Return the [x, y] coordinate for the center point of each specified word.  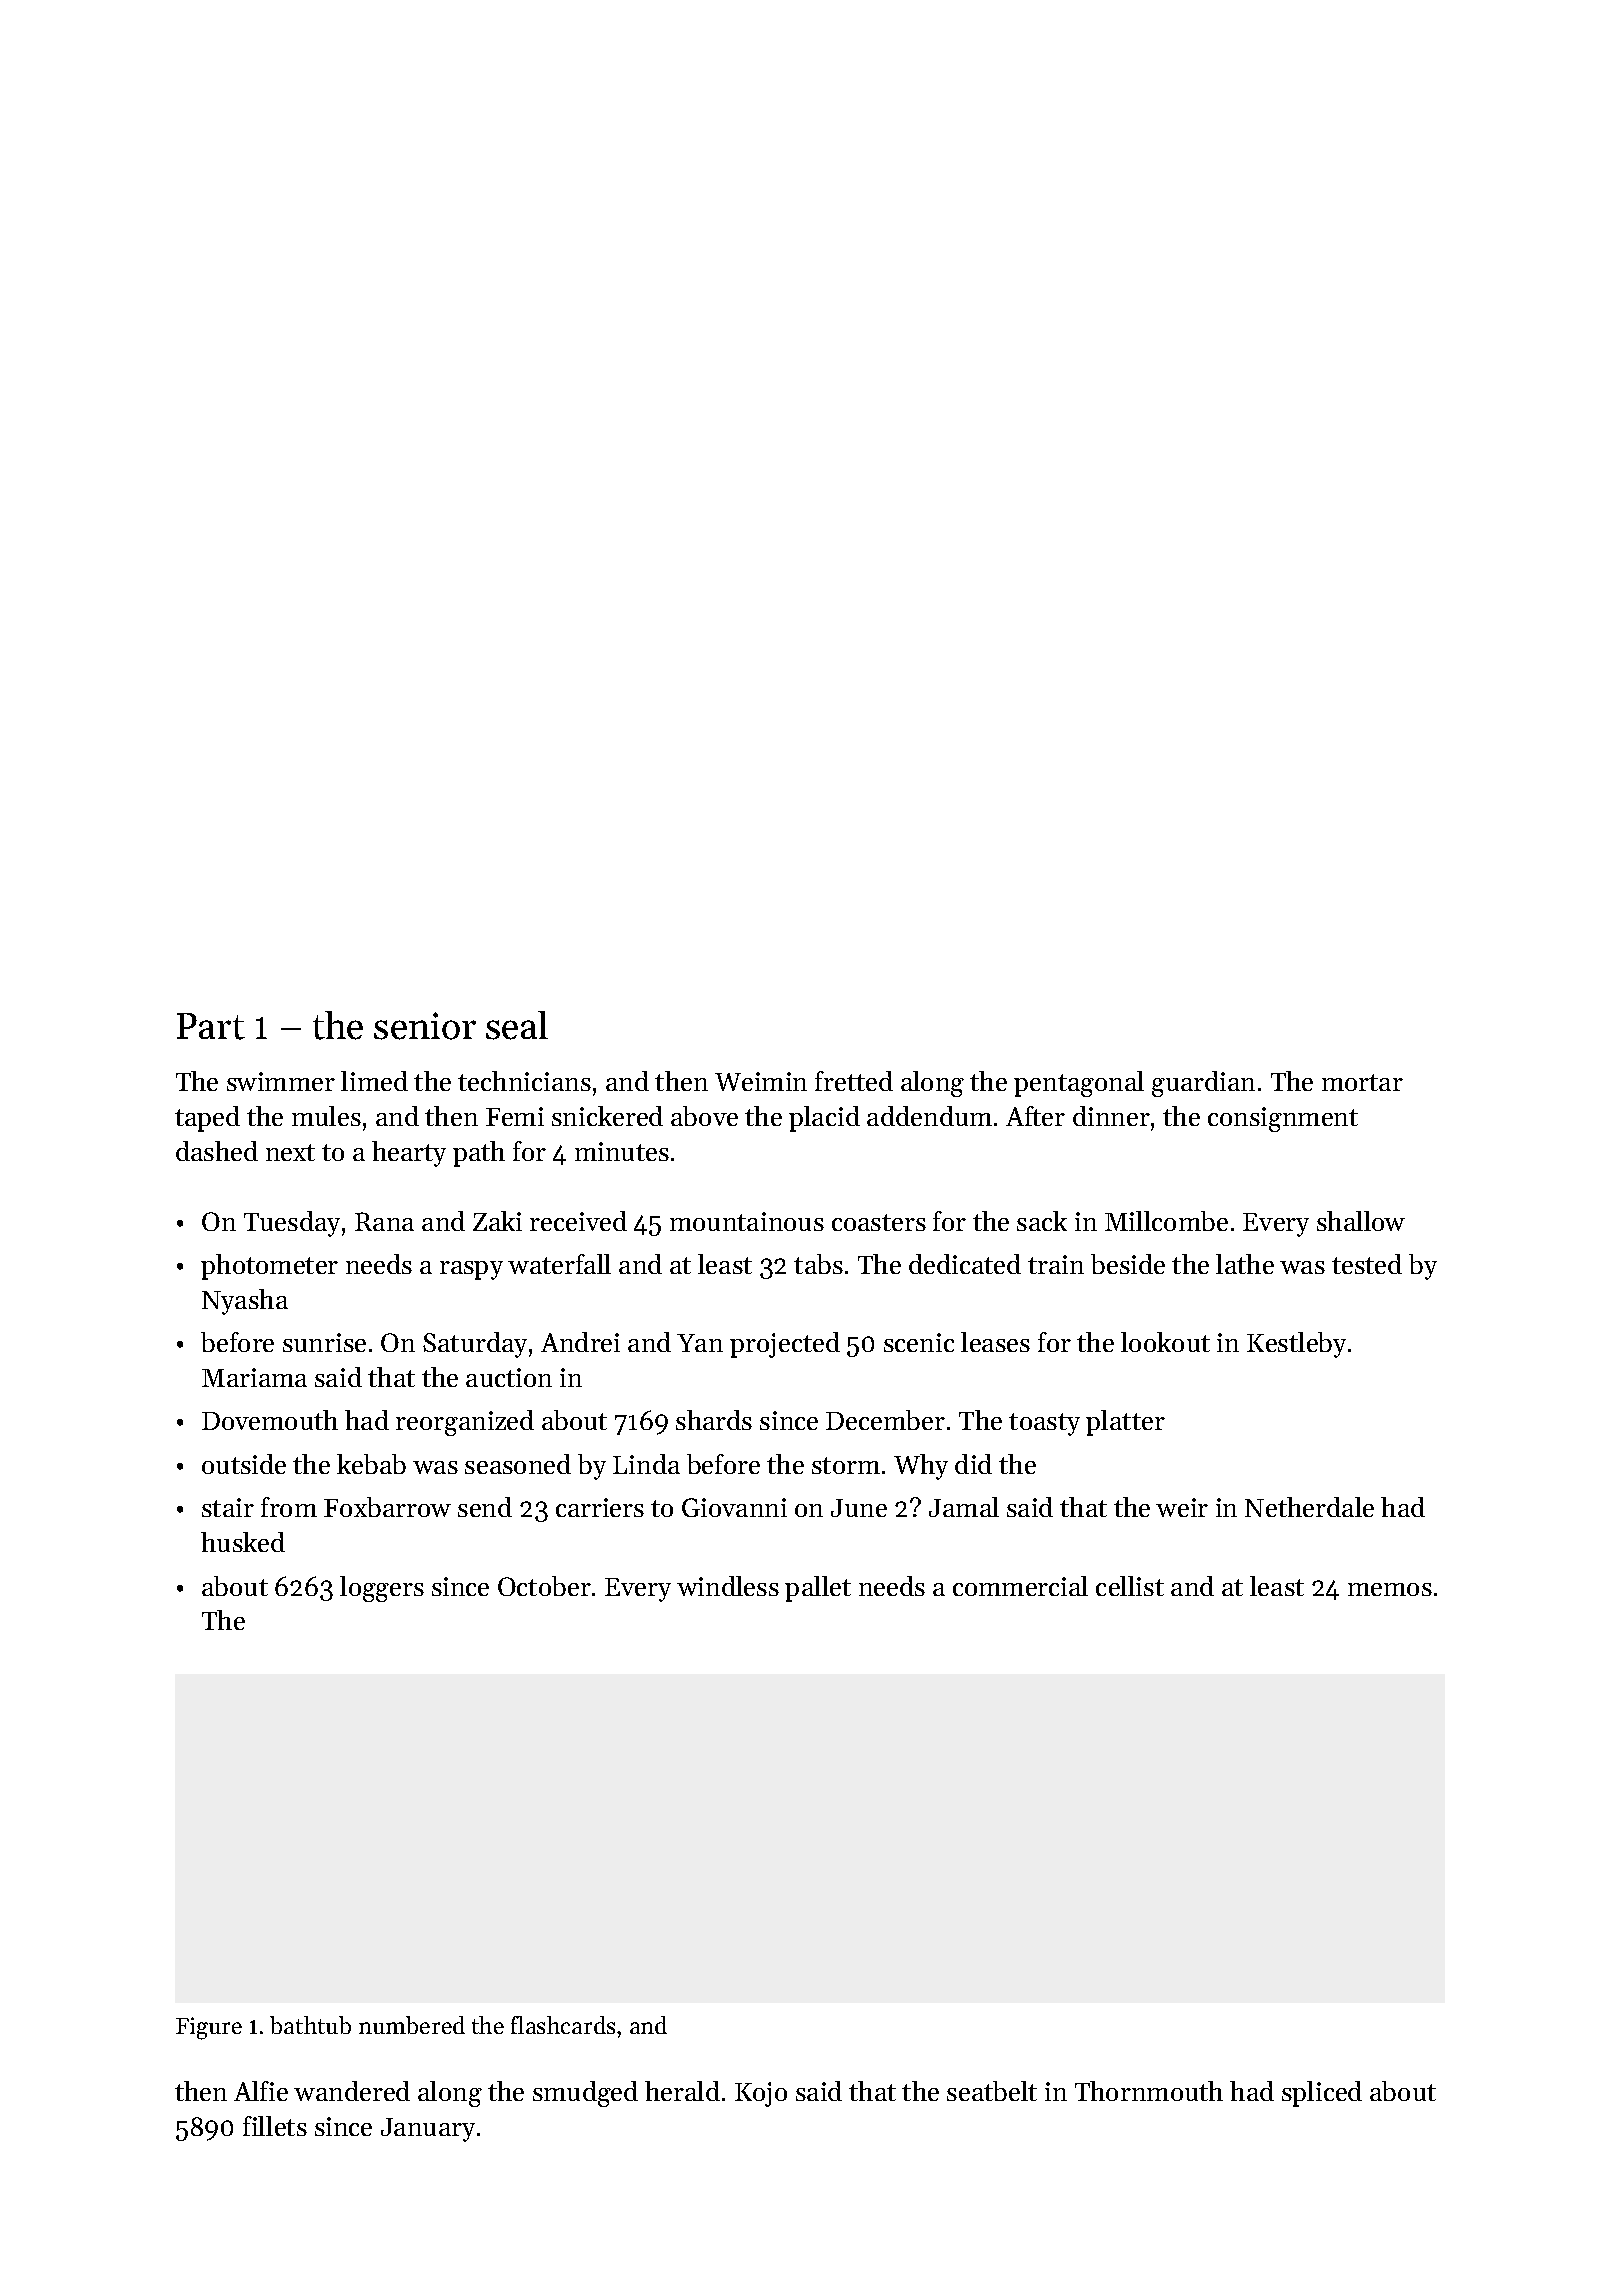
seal [517, 1025]
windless [728, 1586]
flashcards [563, 2025]
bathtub [310, 2025]
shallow [1361, 1221]
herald [682, 2091]
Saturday [475, 1345]
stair [228, 1507]
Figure [209, 2028]
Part [211, 1026]
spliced [1322, 2094]
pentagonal [1079, 1084]
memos [1390, 1589]
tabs [818, 1264]
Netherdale [1309, 1507]
